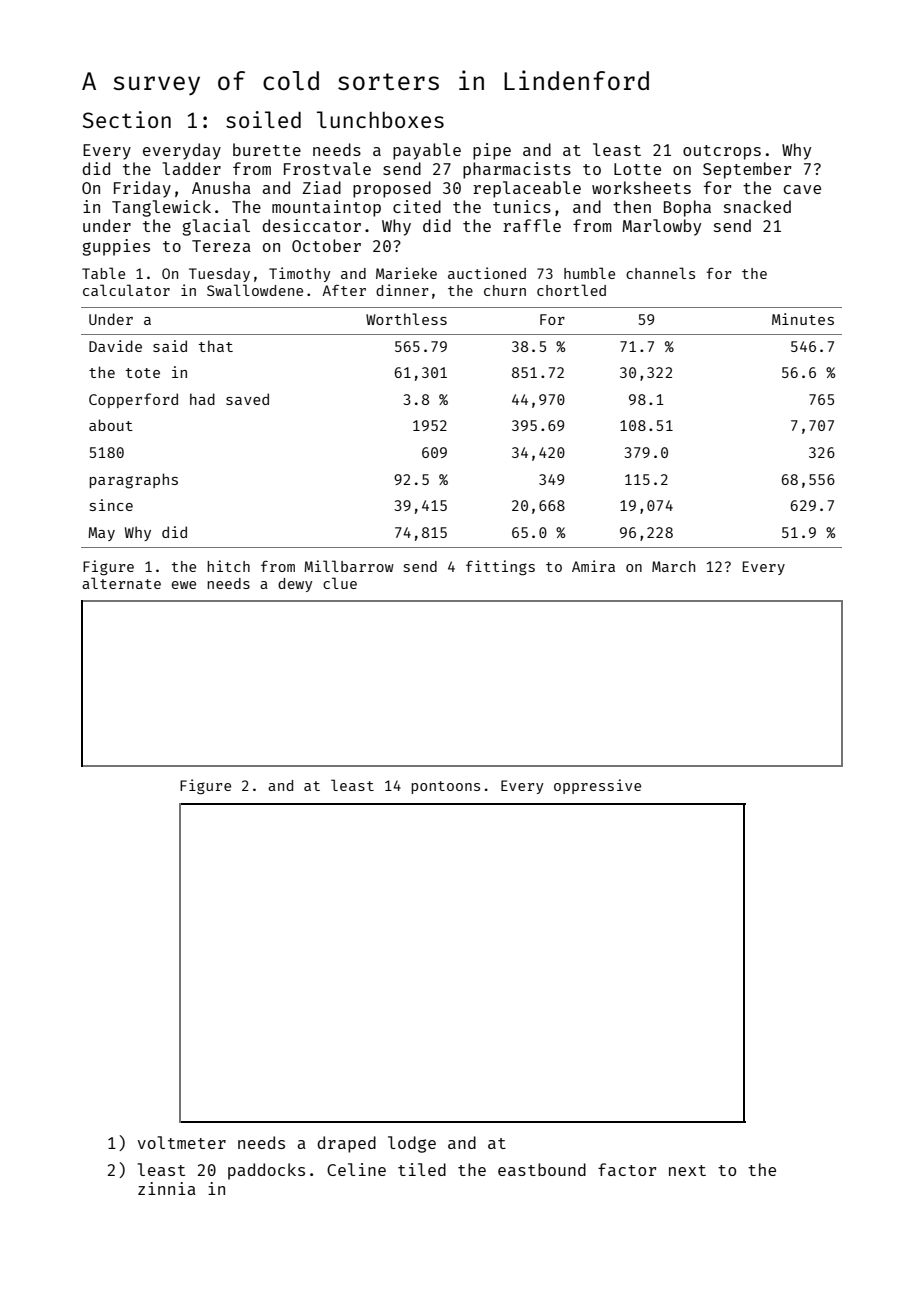 This page has width=924, height=1308. What do you see at coordinates (380, 119) in the page?
I see `lunchboxes` at bounding box center [380, 119].
